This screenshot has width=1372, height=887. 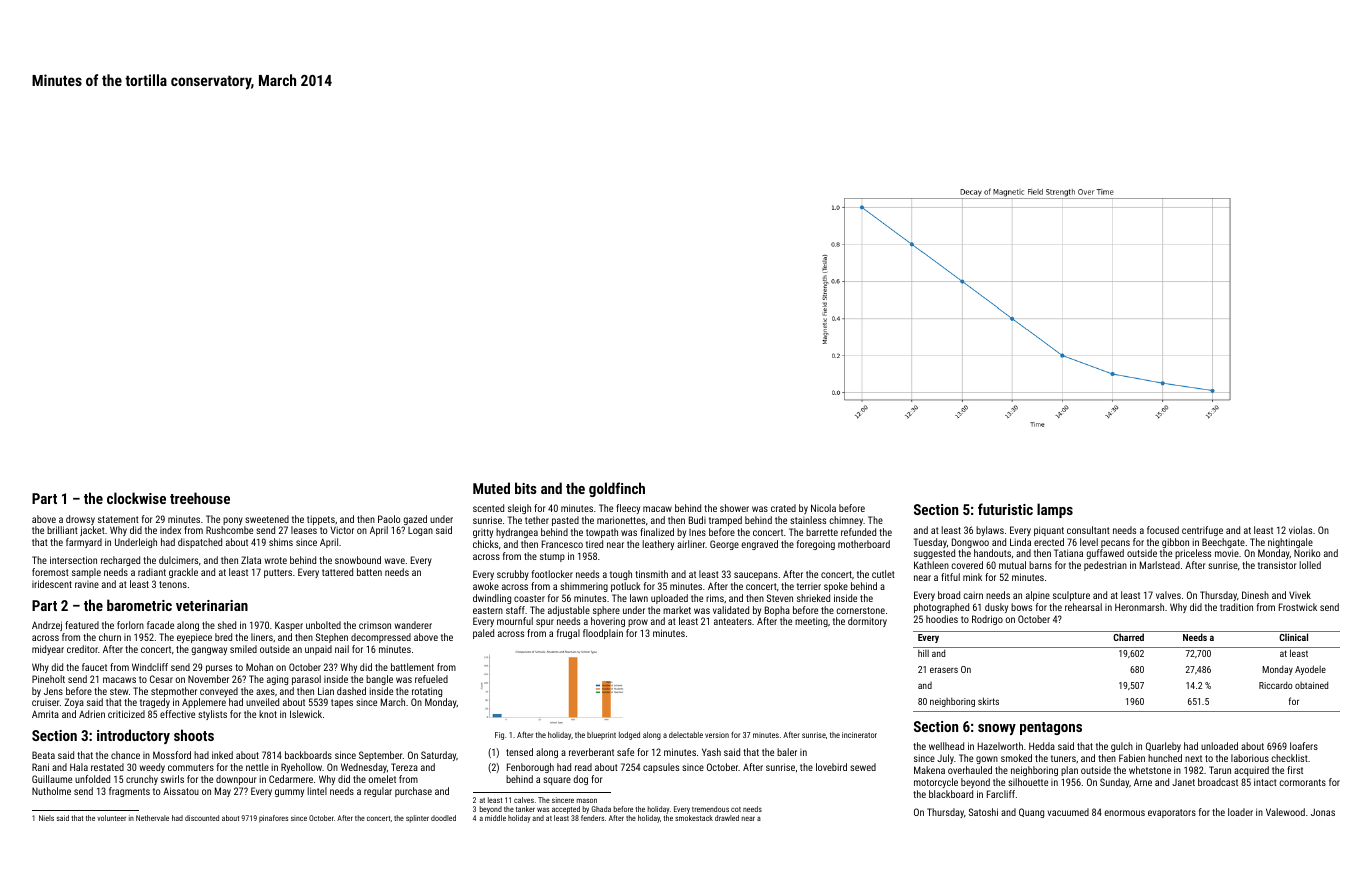 What do you see at coordinates (526, 488) in the screenshot?
I see `bits` at bounding box center [526, 488].
